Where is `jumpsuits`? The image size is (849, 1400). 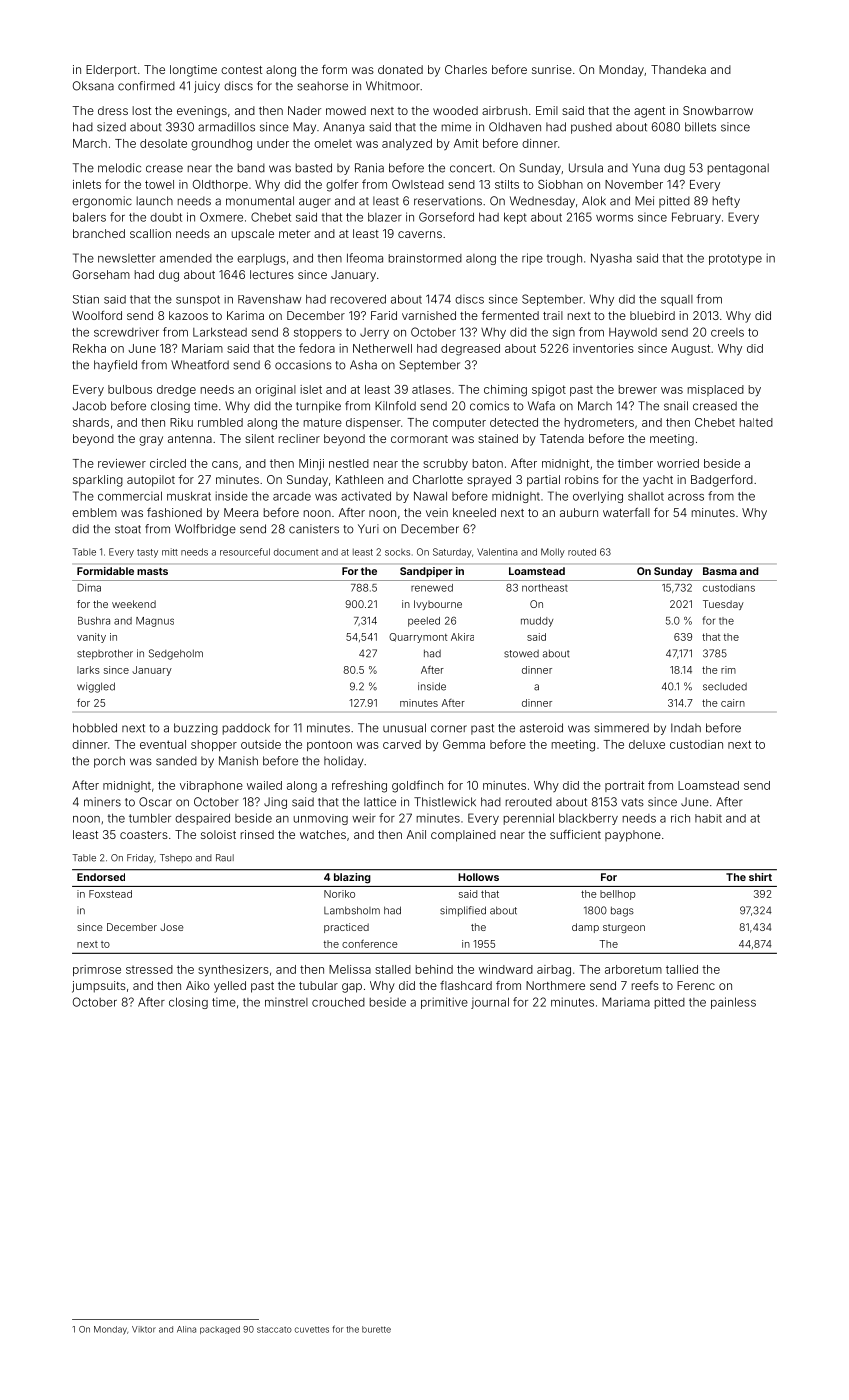 jumpsuits is located at coordinates (99, 987).
